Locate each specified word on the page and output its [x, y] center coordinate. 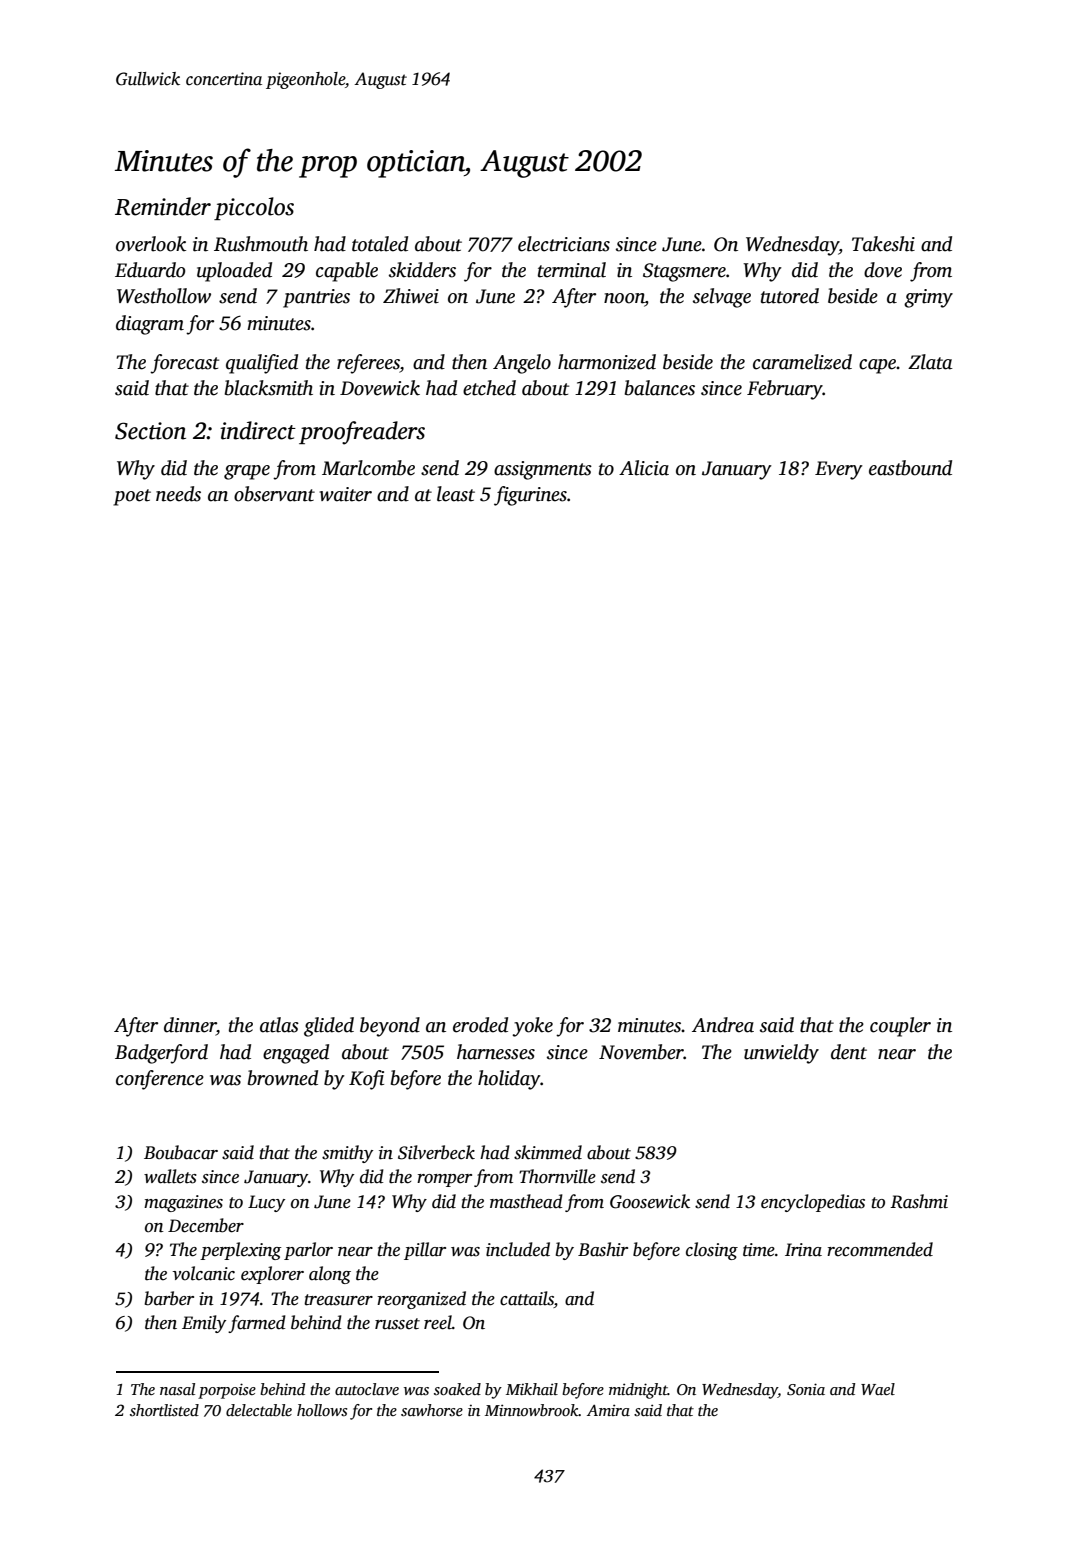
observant [274, 494]
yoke [532, 1027]
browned [283, 1078]
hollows [322, 1410]
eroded [480, 1025]
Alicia [644, 468]
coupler [900, 1027]
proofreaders [362, 433]
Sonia [806, 1389]
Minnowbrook [532, 1410]
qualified [262, 364]
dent [849, 1052]
